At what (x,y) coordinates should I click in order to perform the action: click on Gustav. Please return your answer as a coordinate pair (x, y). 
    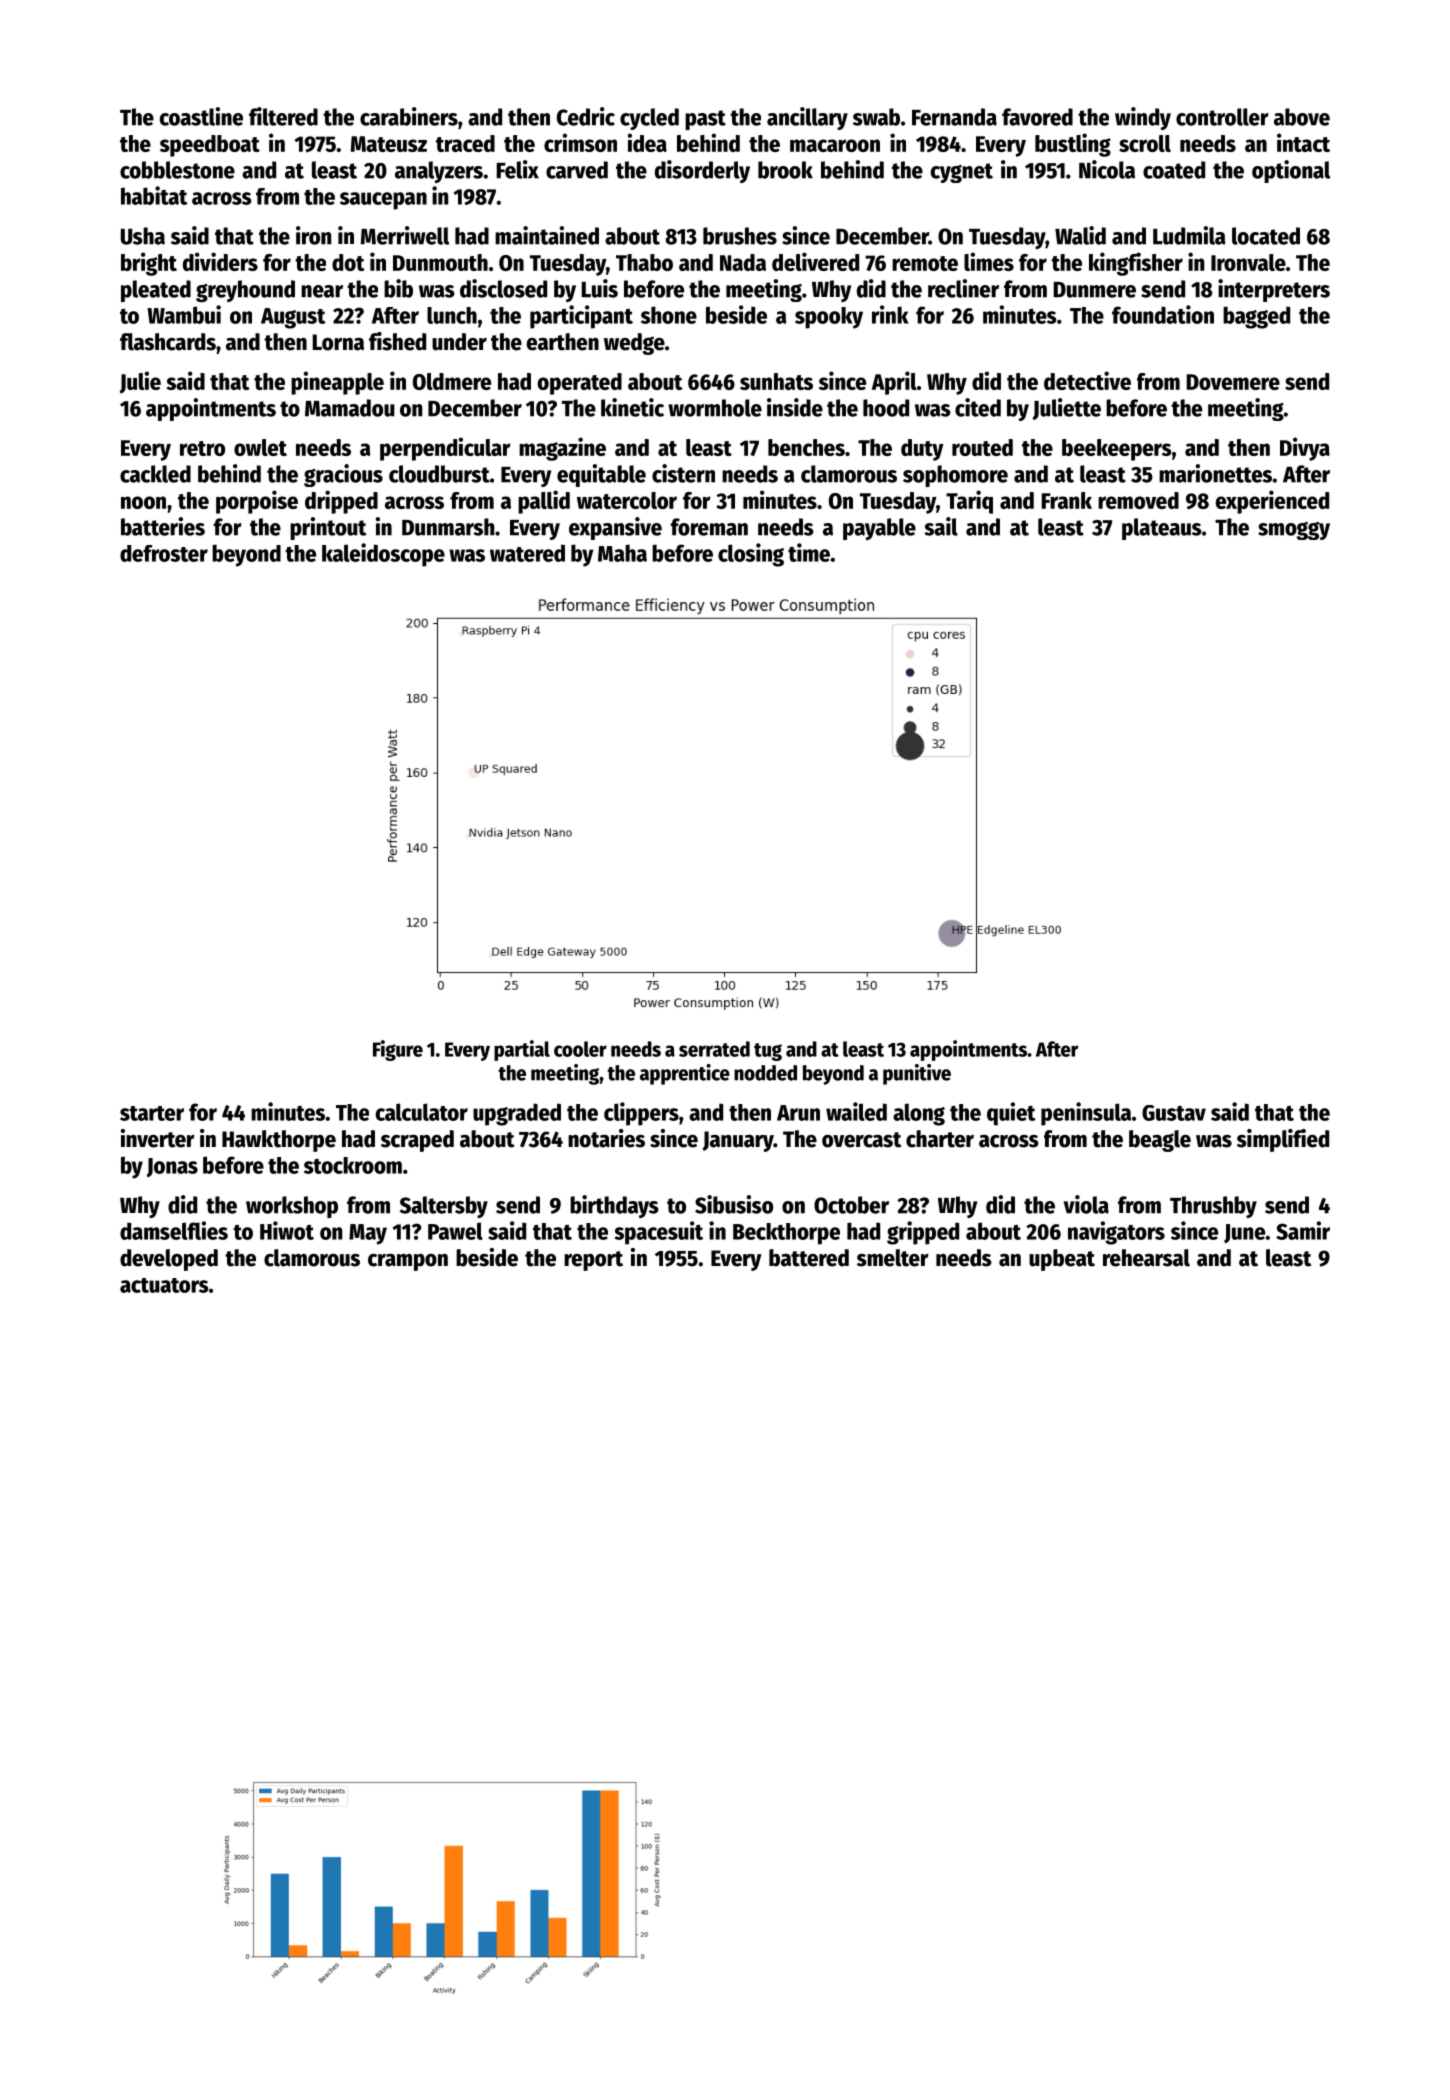
    Looking at the image, I should click on (1174, 1113).
